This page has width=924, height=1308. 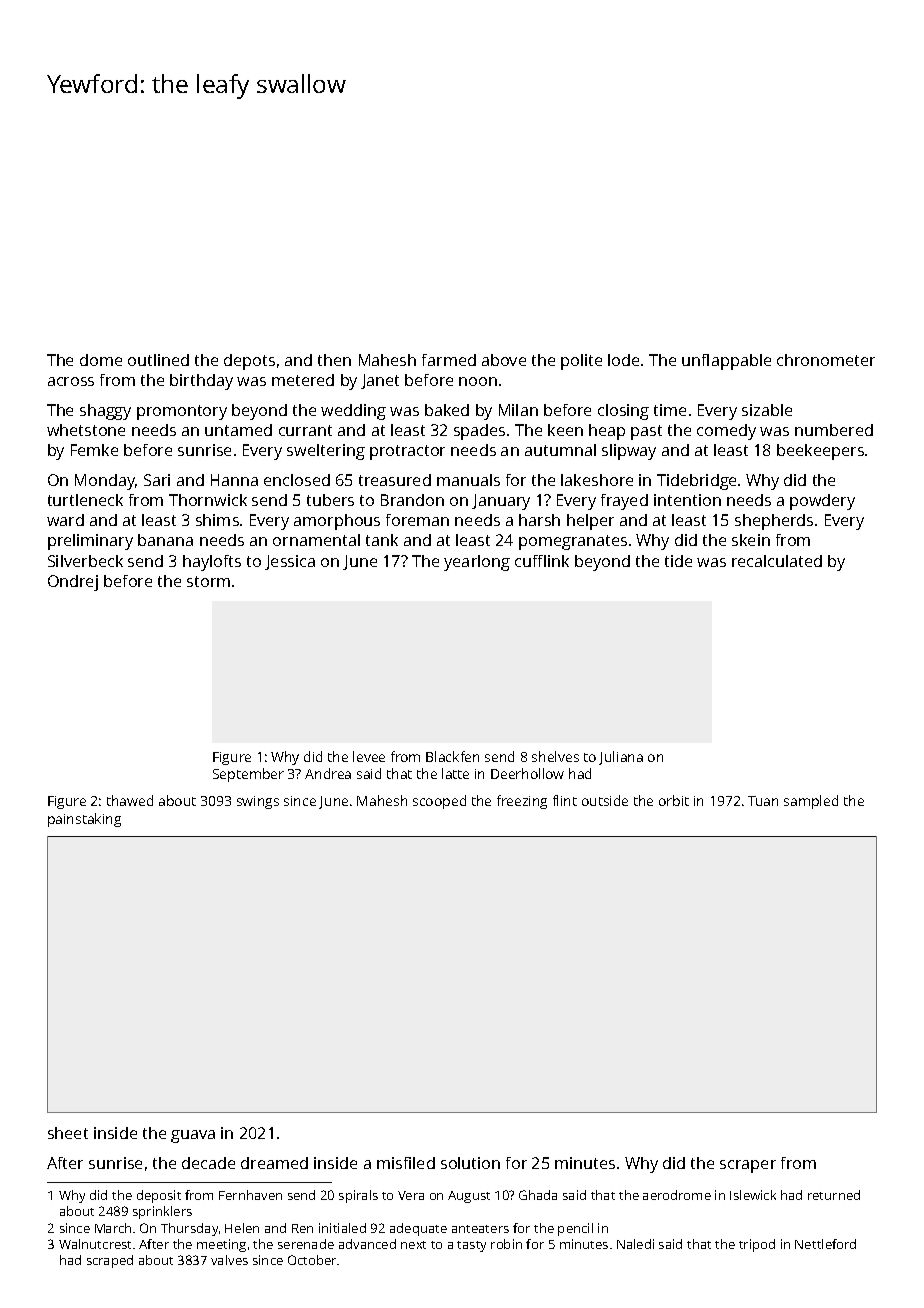 What do you see at coordinates (110, 1261) in the page?
I see `scraped` at bounding box center [110, 1261].
